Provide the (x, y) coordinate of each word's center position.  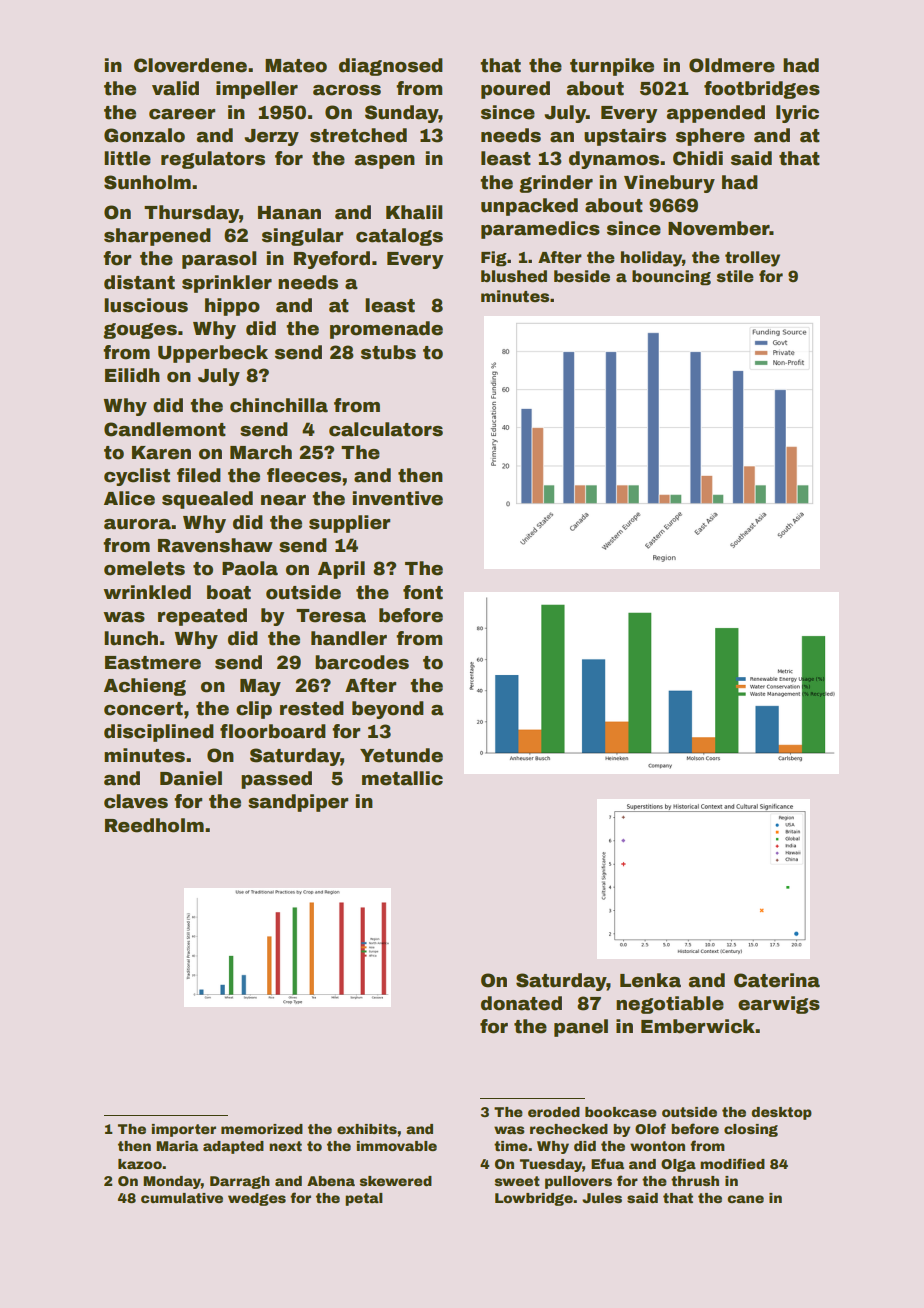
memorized (262, 1129)
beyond (388, 710)
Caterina (777, 980)
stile (735, 276)
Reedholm (154, 825)
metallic (402, 778)
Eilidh (132, 375)
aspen (385, 162)
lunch (131, 638)
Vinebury (669, 184)
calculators (386, 429)
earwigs (779, 1005)
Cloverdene (190, 65)
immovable (397, 1146)
